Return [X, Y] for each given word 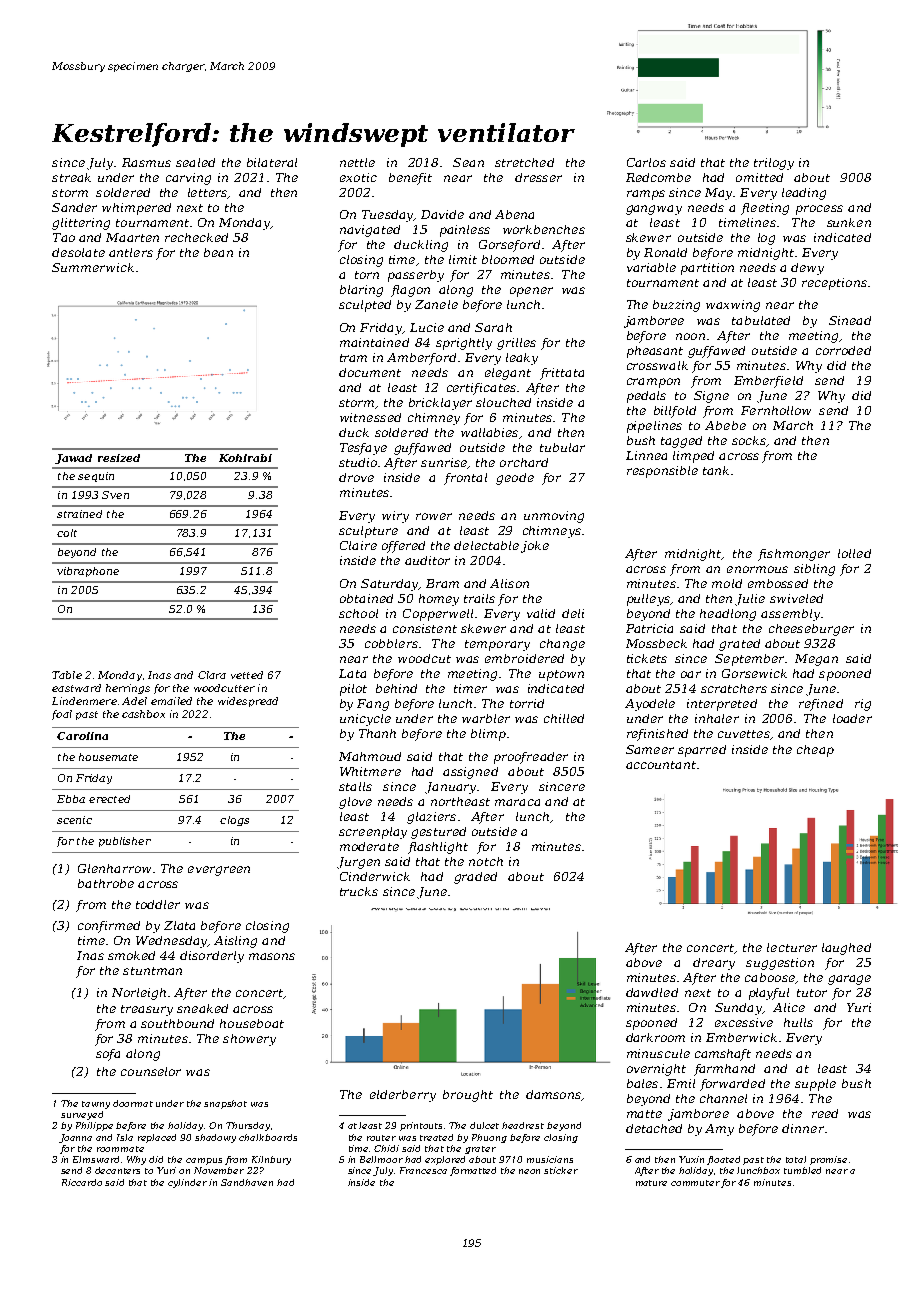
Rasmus [146, 162]
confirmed [109, 927]
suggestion [780, 964]
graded [475, 878]
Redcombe [658, 177]
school [358, 613]
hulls [798, 1022]
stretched [524, 162]
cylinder [187, 1183]
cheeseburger [811, 630]
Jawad [73, 459]
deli [573, 613]
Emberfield [768, 382]
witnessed [370, 417]
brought [468, 1096]
